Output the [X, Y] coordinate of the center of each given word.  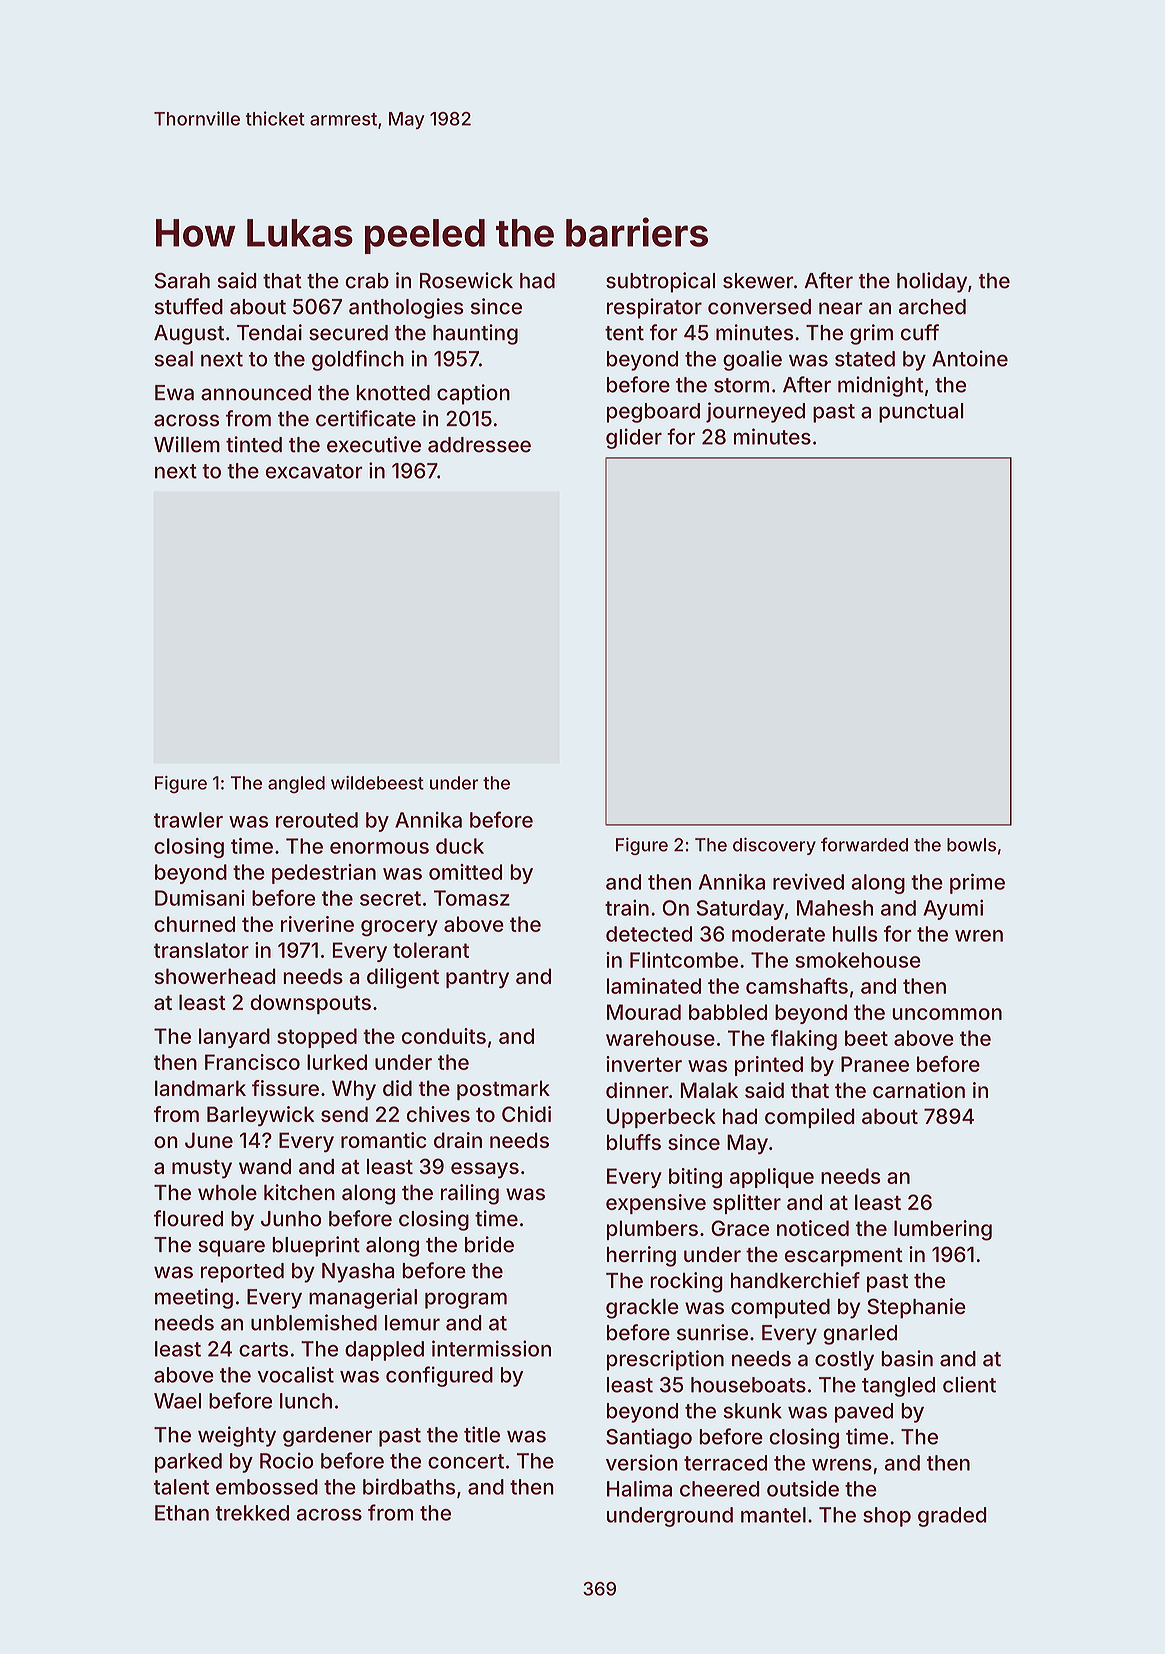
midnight [880, 386]
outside [803, 1488]
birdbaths [409, 1486]
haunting [475, 334]
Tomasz [472, 898]
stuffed [189, 306]
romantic [383, 1140]
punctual [921, 413]
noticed [813, 1228]
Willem [187, 444]
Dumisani [200, 898]
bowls [971, 845]
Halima [639, 1488]
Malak [709, 1090]
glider [634, 438]
